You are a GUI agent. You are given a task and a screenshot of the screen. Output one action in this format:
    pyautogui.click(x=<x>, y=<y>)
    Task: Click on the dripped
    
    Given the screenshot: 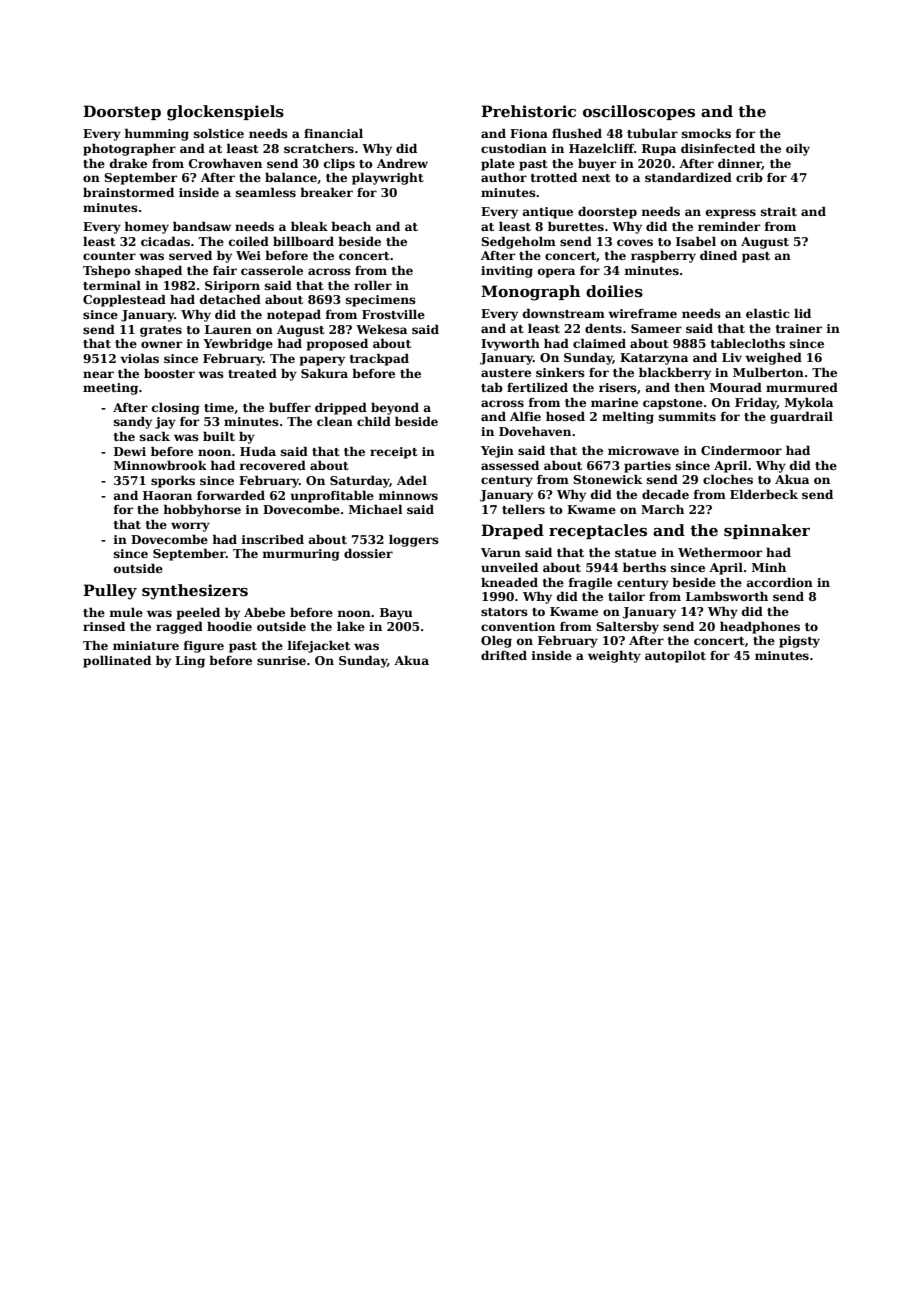 What is the action you would take?
    pyautogui.click(x=341, y=408)
